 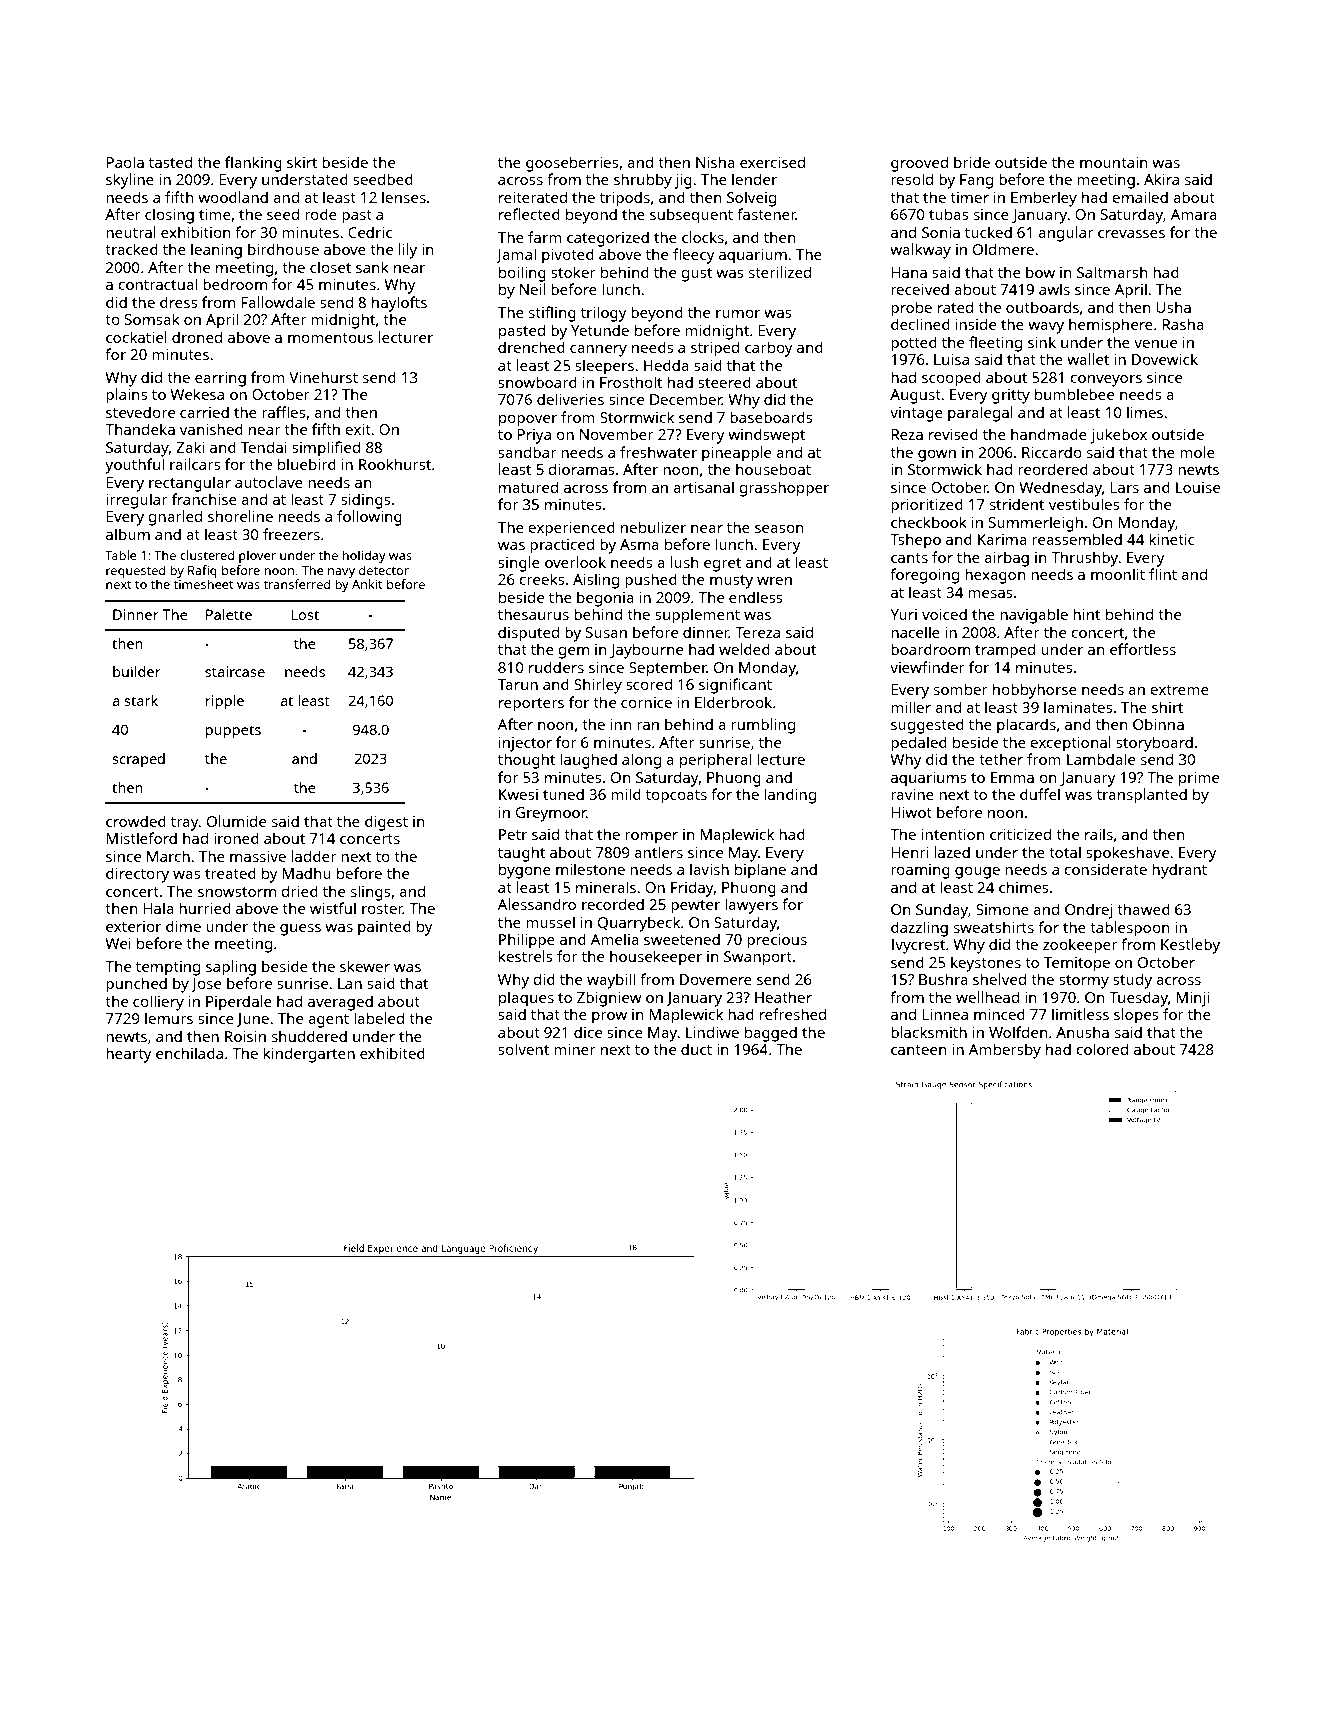 What do you see at coordinates (1040, 272) in the document?
I see `bow` at bounding box center [1040, 272].
